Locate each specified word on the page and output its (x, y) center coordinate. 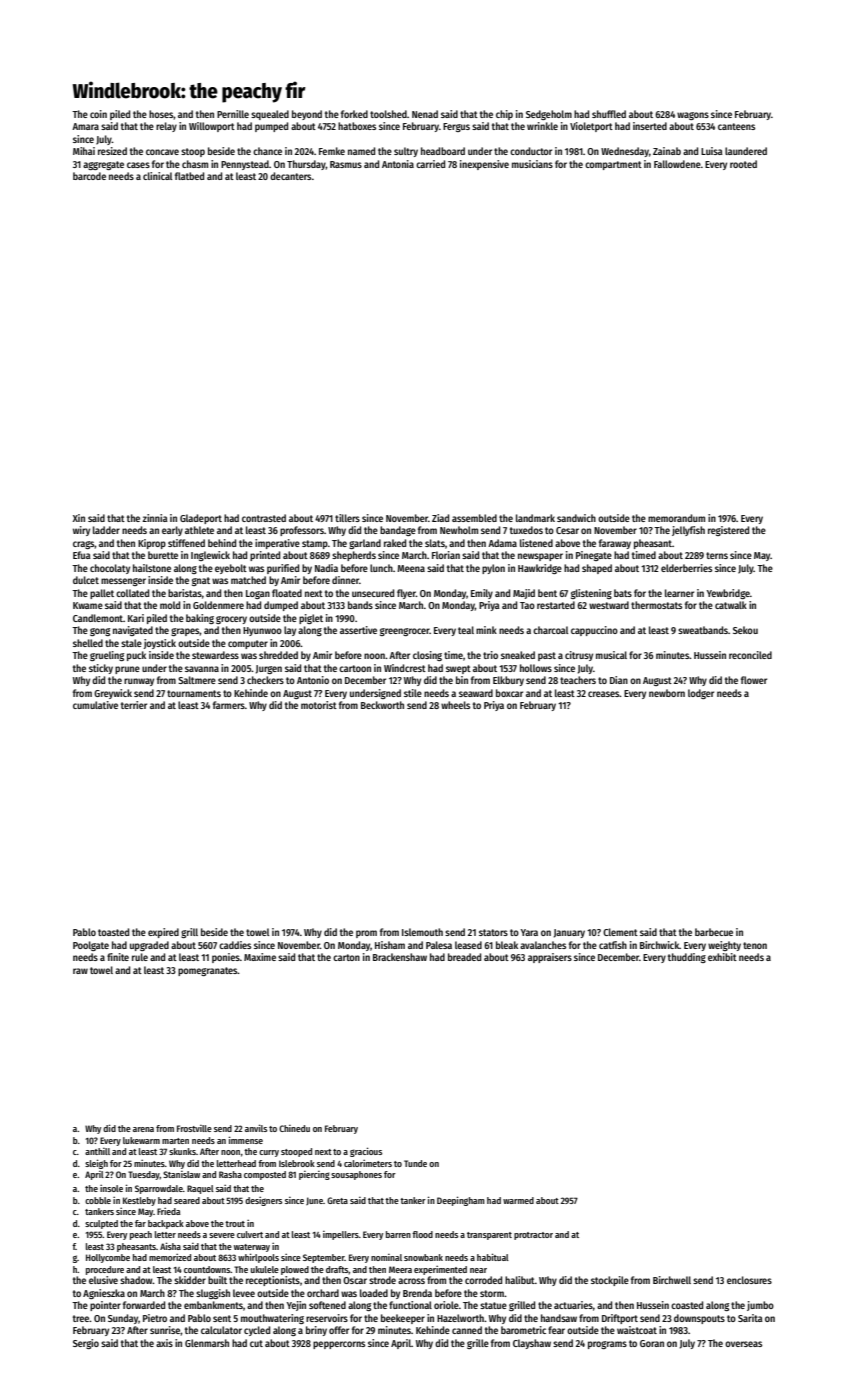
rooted (743, 164)
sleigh (96, 1164)
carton (346, 957)
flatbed (189, 176)
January (569, 933)
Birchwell (672, 1280)
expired (163, 933)
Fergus (456, 127)
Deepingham (461, 1201)
